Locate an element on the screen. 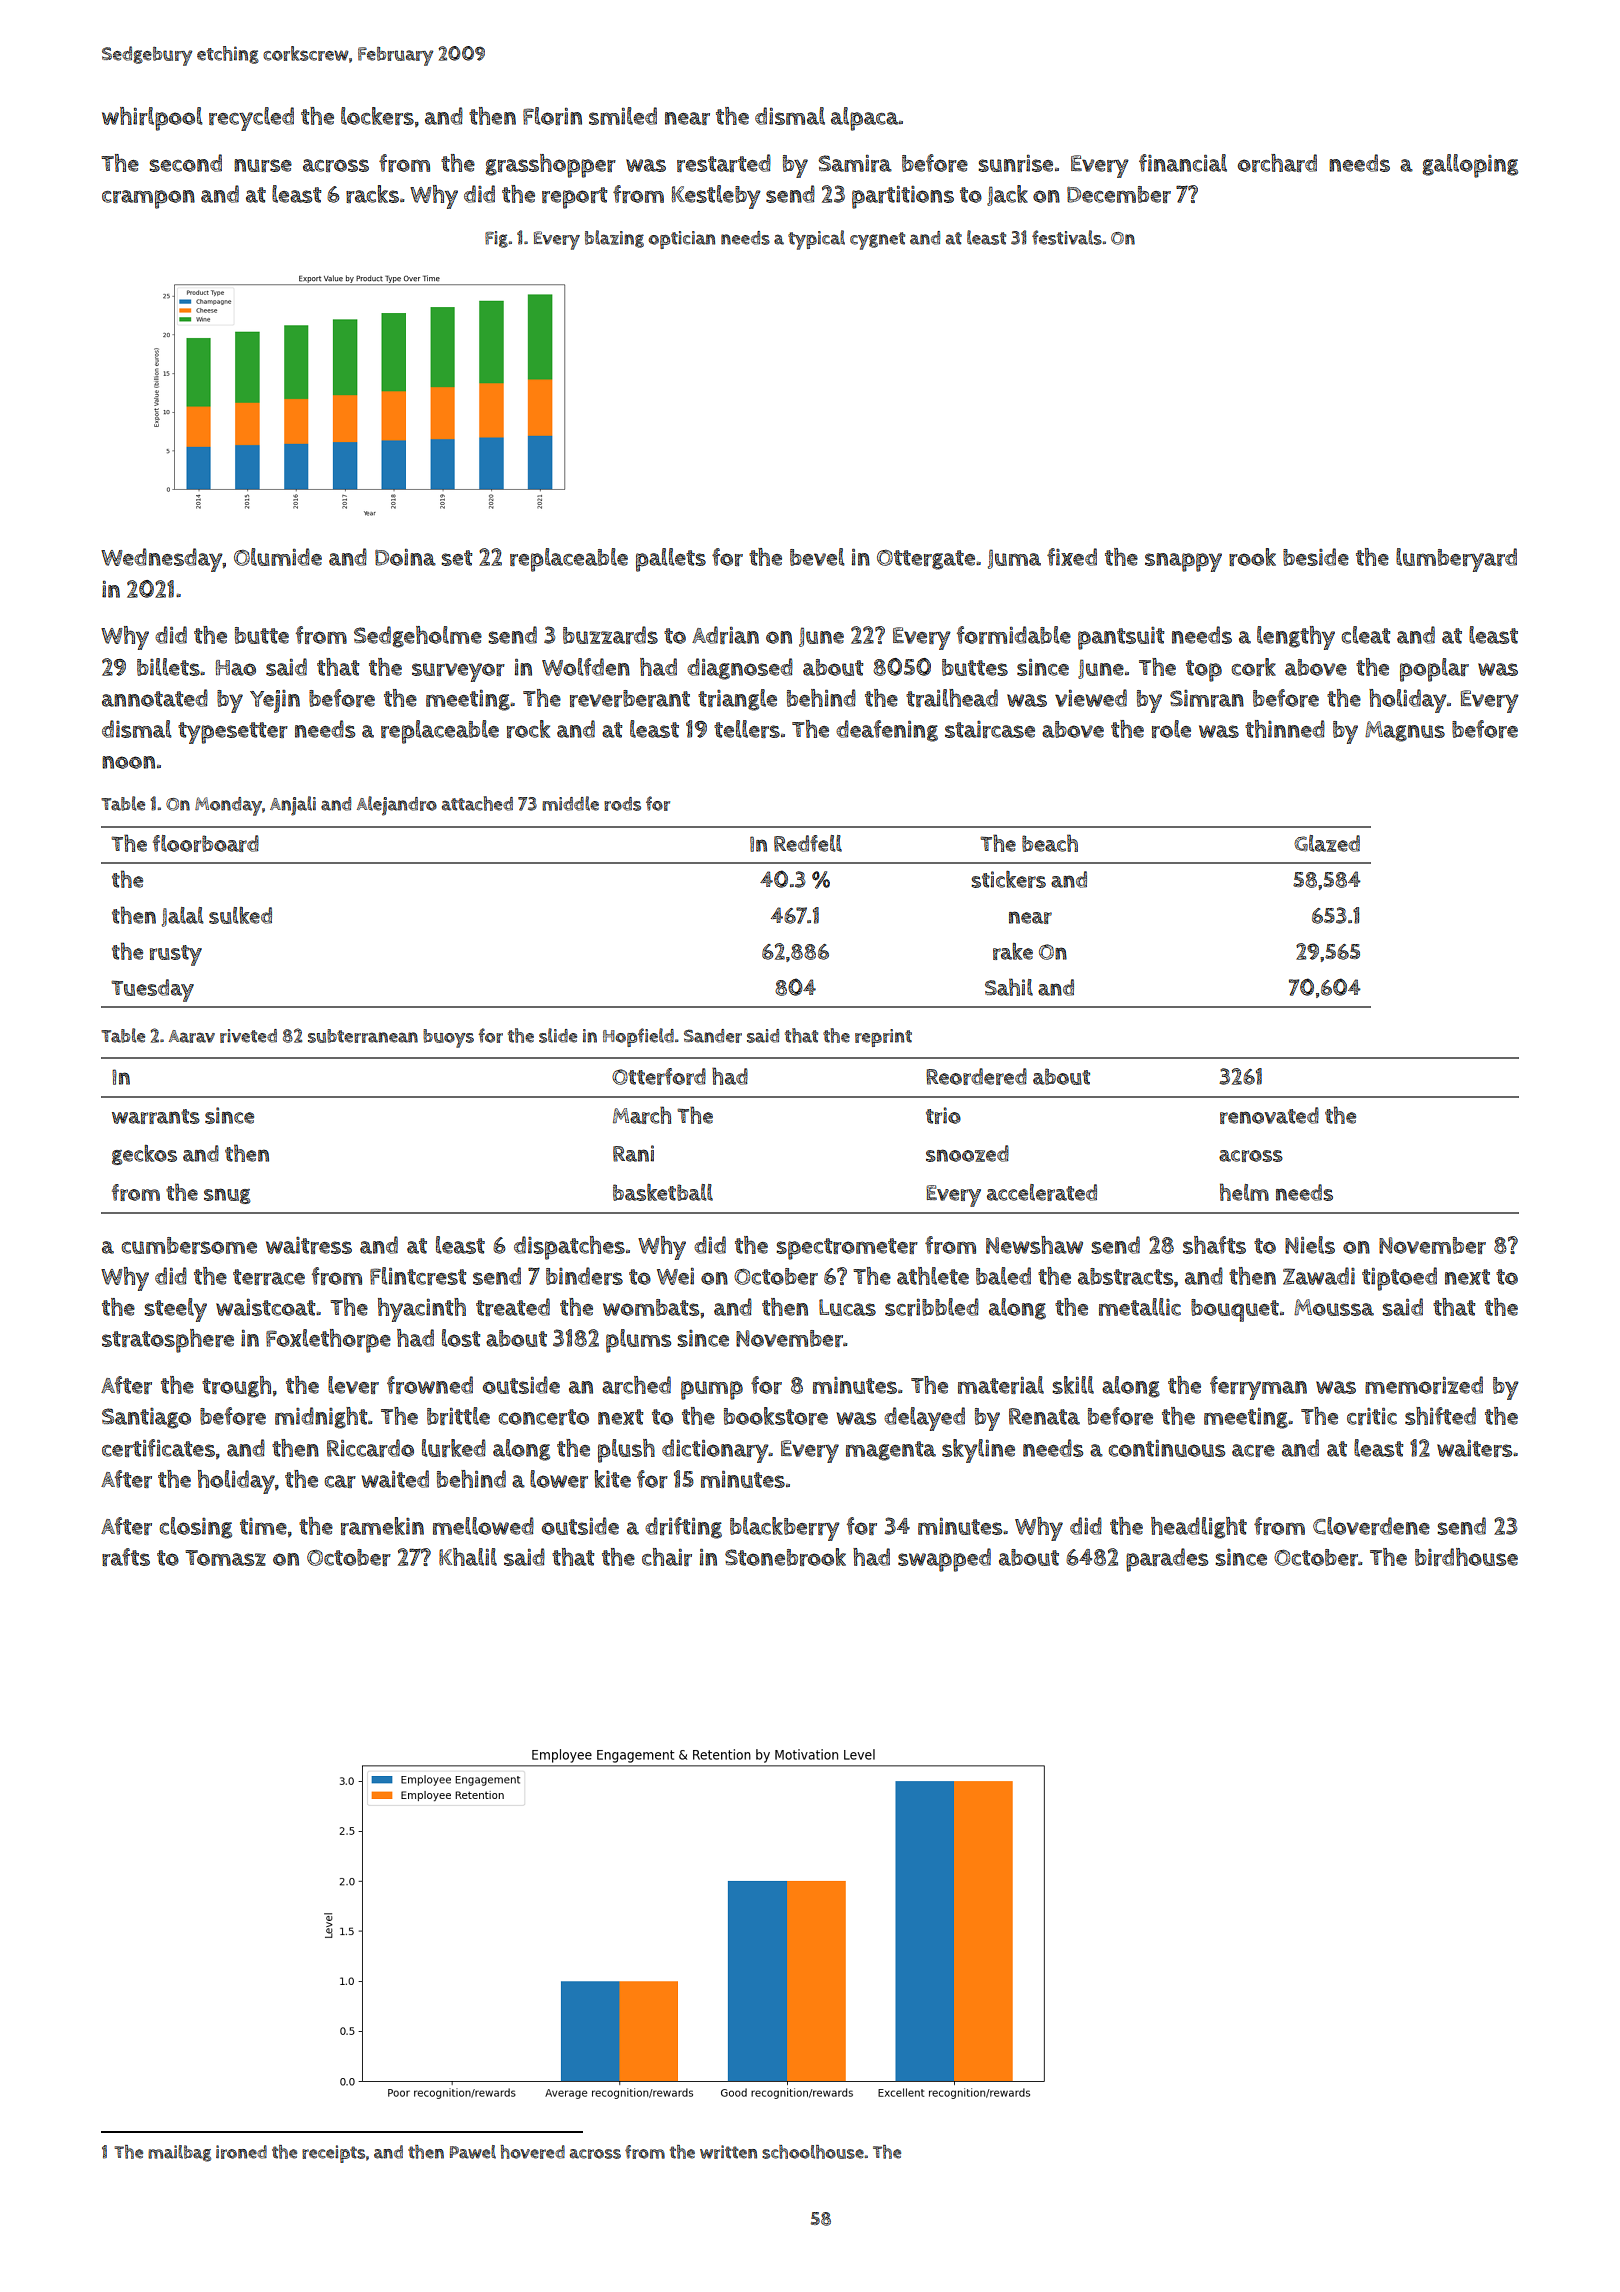  birdhouse is located at coordinates (1466, 1557).
